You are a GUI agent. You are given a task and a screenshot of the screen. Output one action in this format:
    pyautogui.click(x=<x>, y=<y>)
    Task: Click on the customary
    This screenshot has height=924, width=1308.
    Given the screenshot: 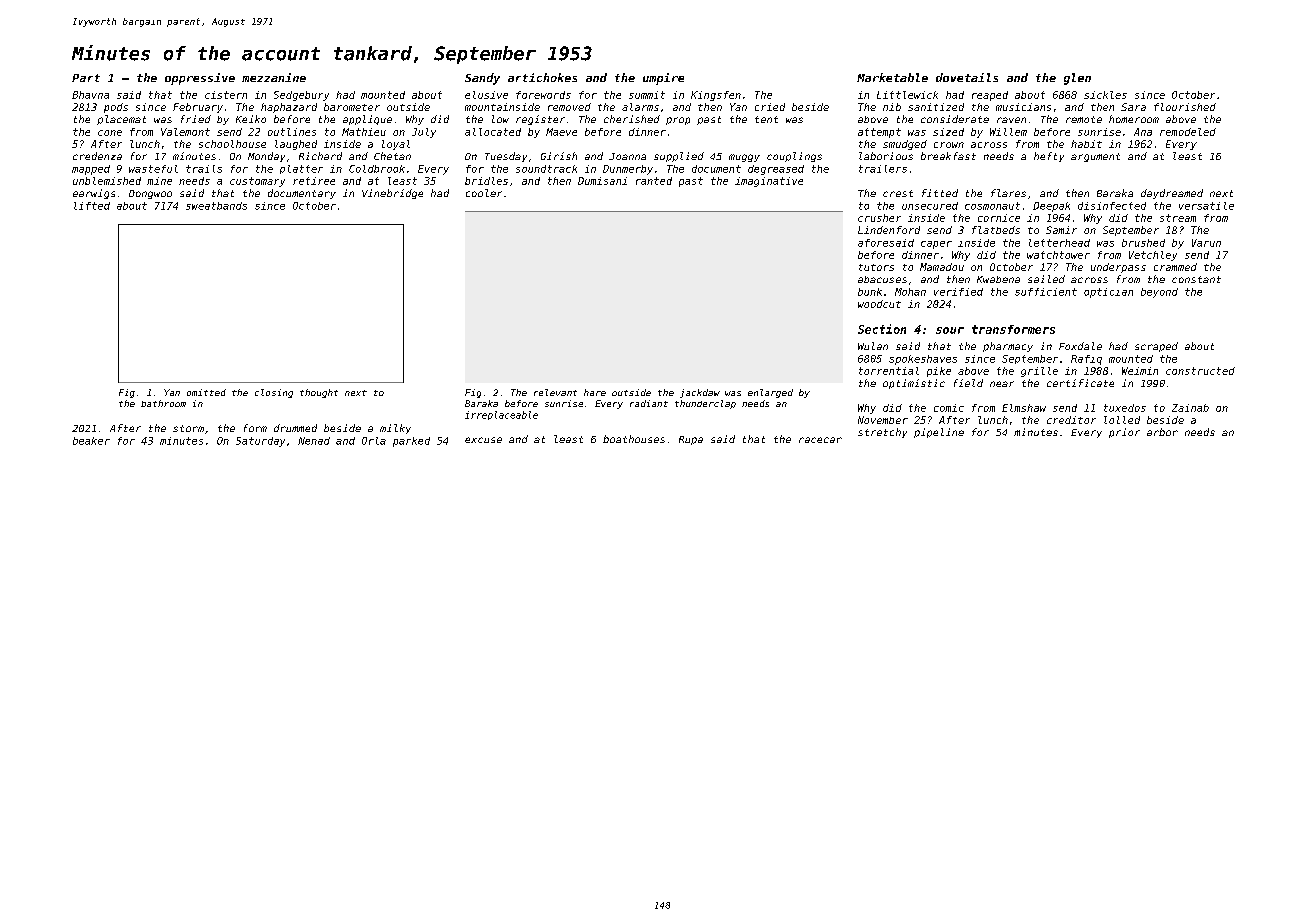 What is the action you would take?
    pyautogui.click(x=257, y=182)
